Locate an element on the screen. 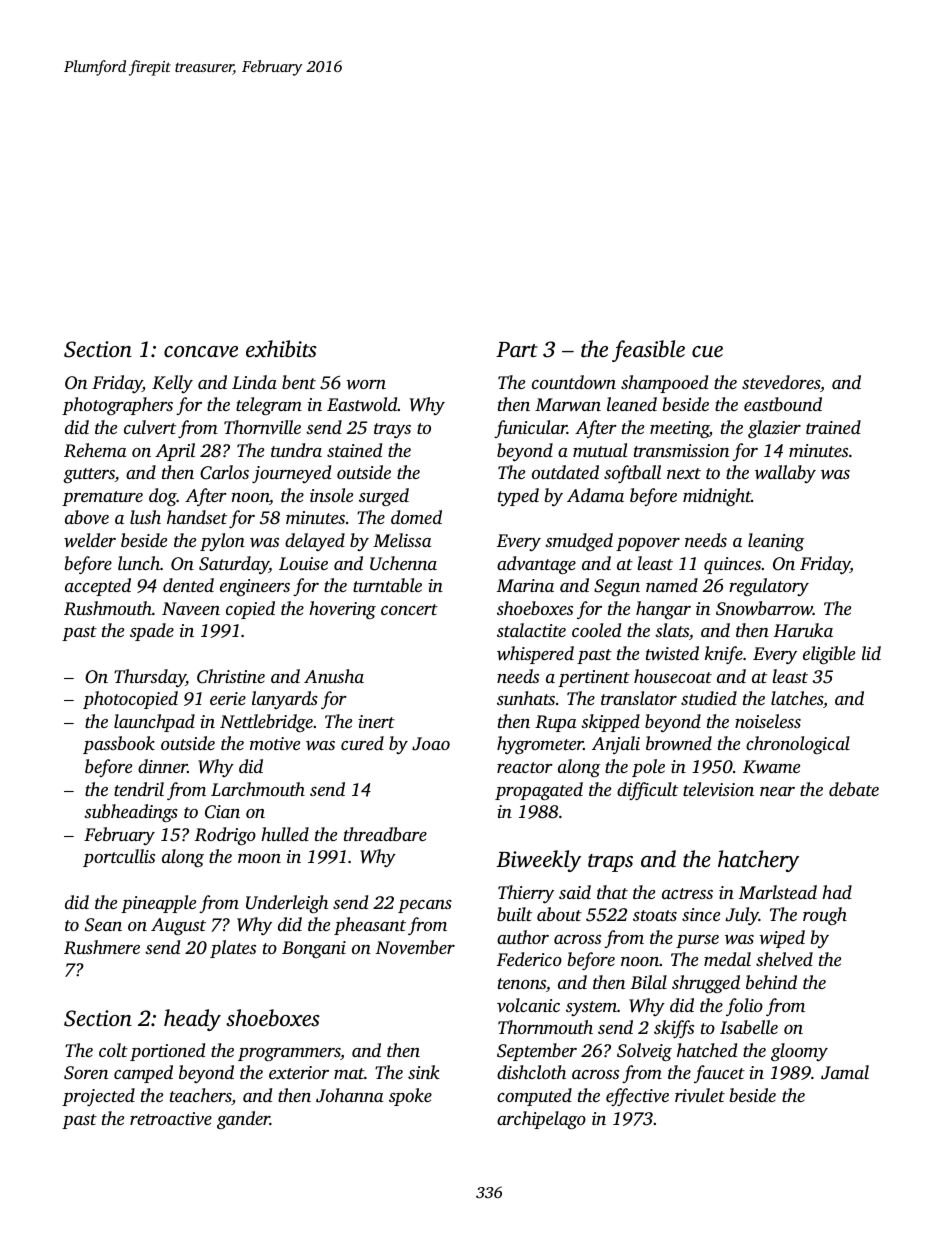 The image size is (952, 1233). difficult is located at coordinates (647, 791).
